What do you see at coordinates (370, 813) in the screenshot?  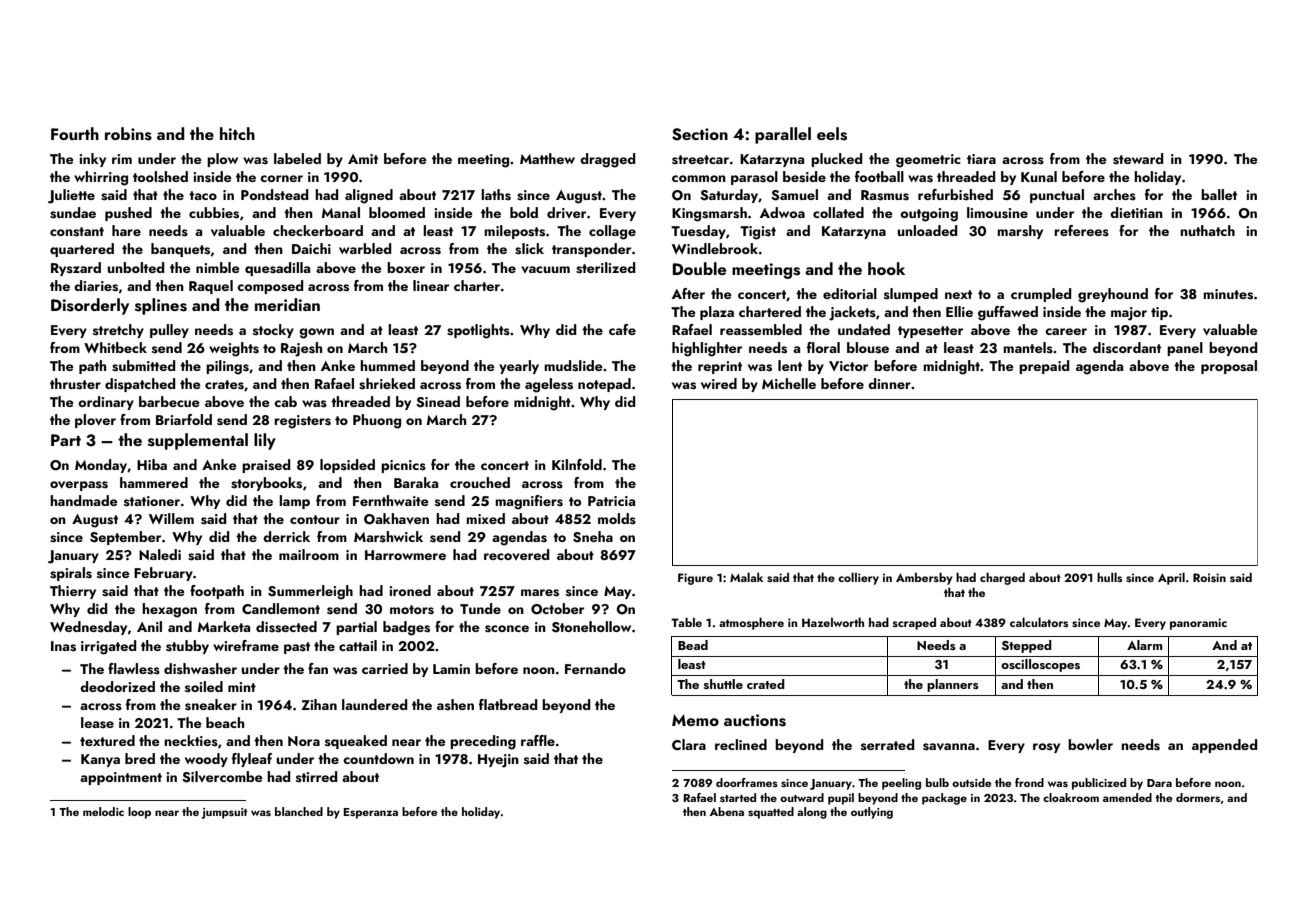 I see `Esperanza` at bounding box center [370, 813].
